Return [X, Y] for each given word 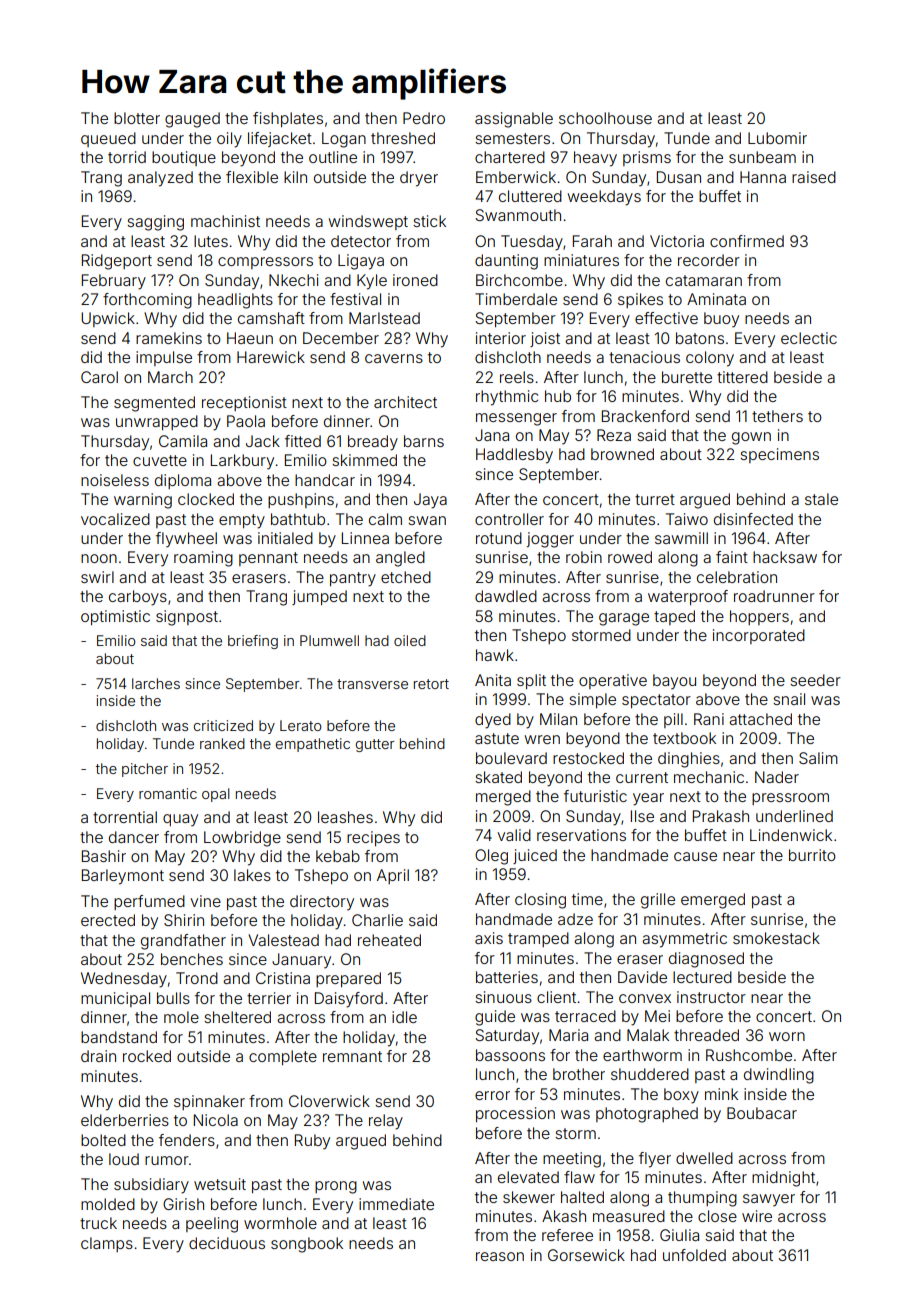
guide [495, 1018]
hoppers [759, 617]
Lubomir [777, 138]
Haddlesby [514, 456]
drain [98, 1056]
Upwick [108, 319]
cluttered [530, 196]
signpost [187, 618]
